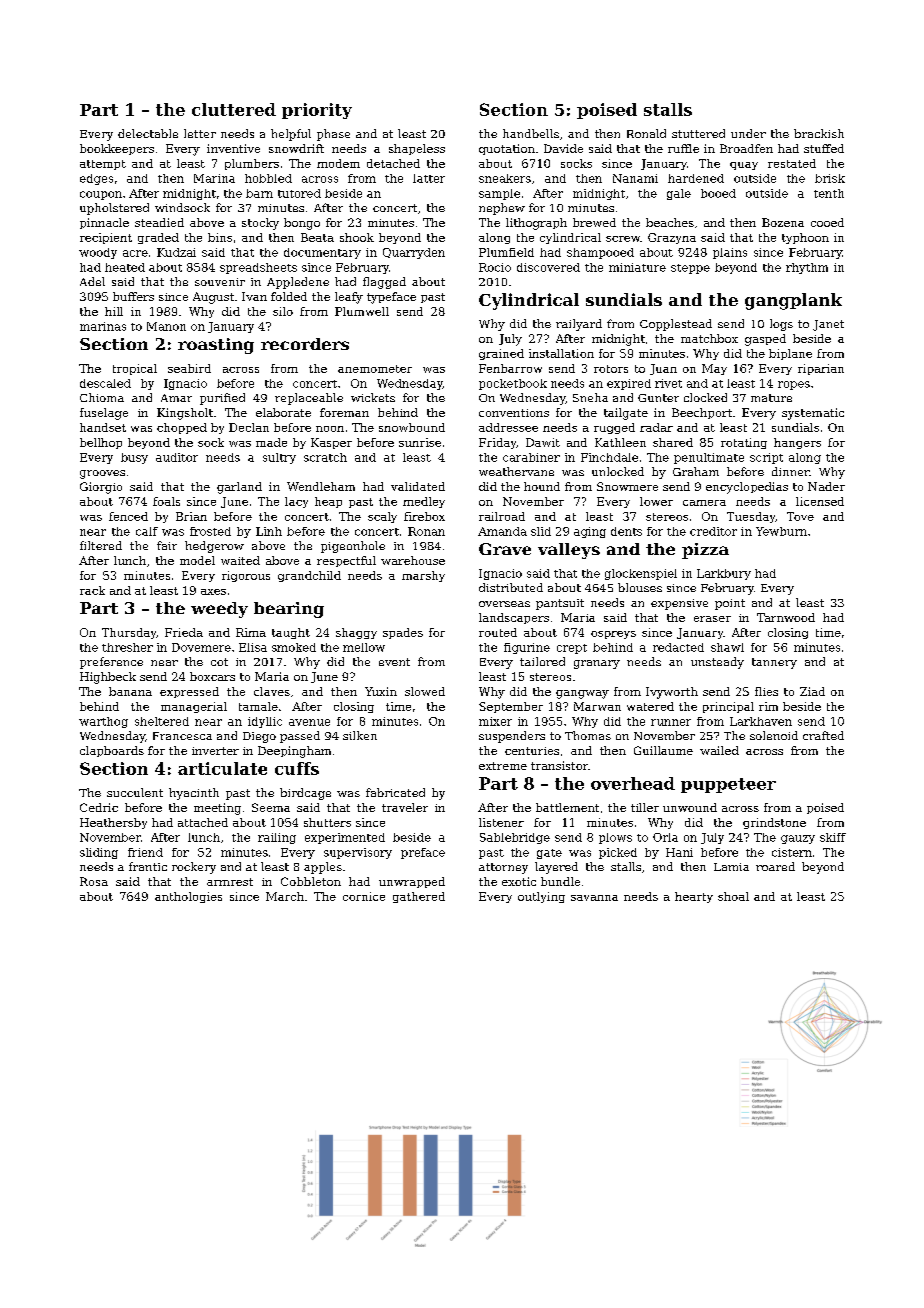 Image resolution: width=924 pixels, height=1308 pixels. I want to click on Guillaume, so click(663, 750).
